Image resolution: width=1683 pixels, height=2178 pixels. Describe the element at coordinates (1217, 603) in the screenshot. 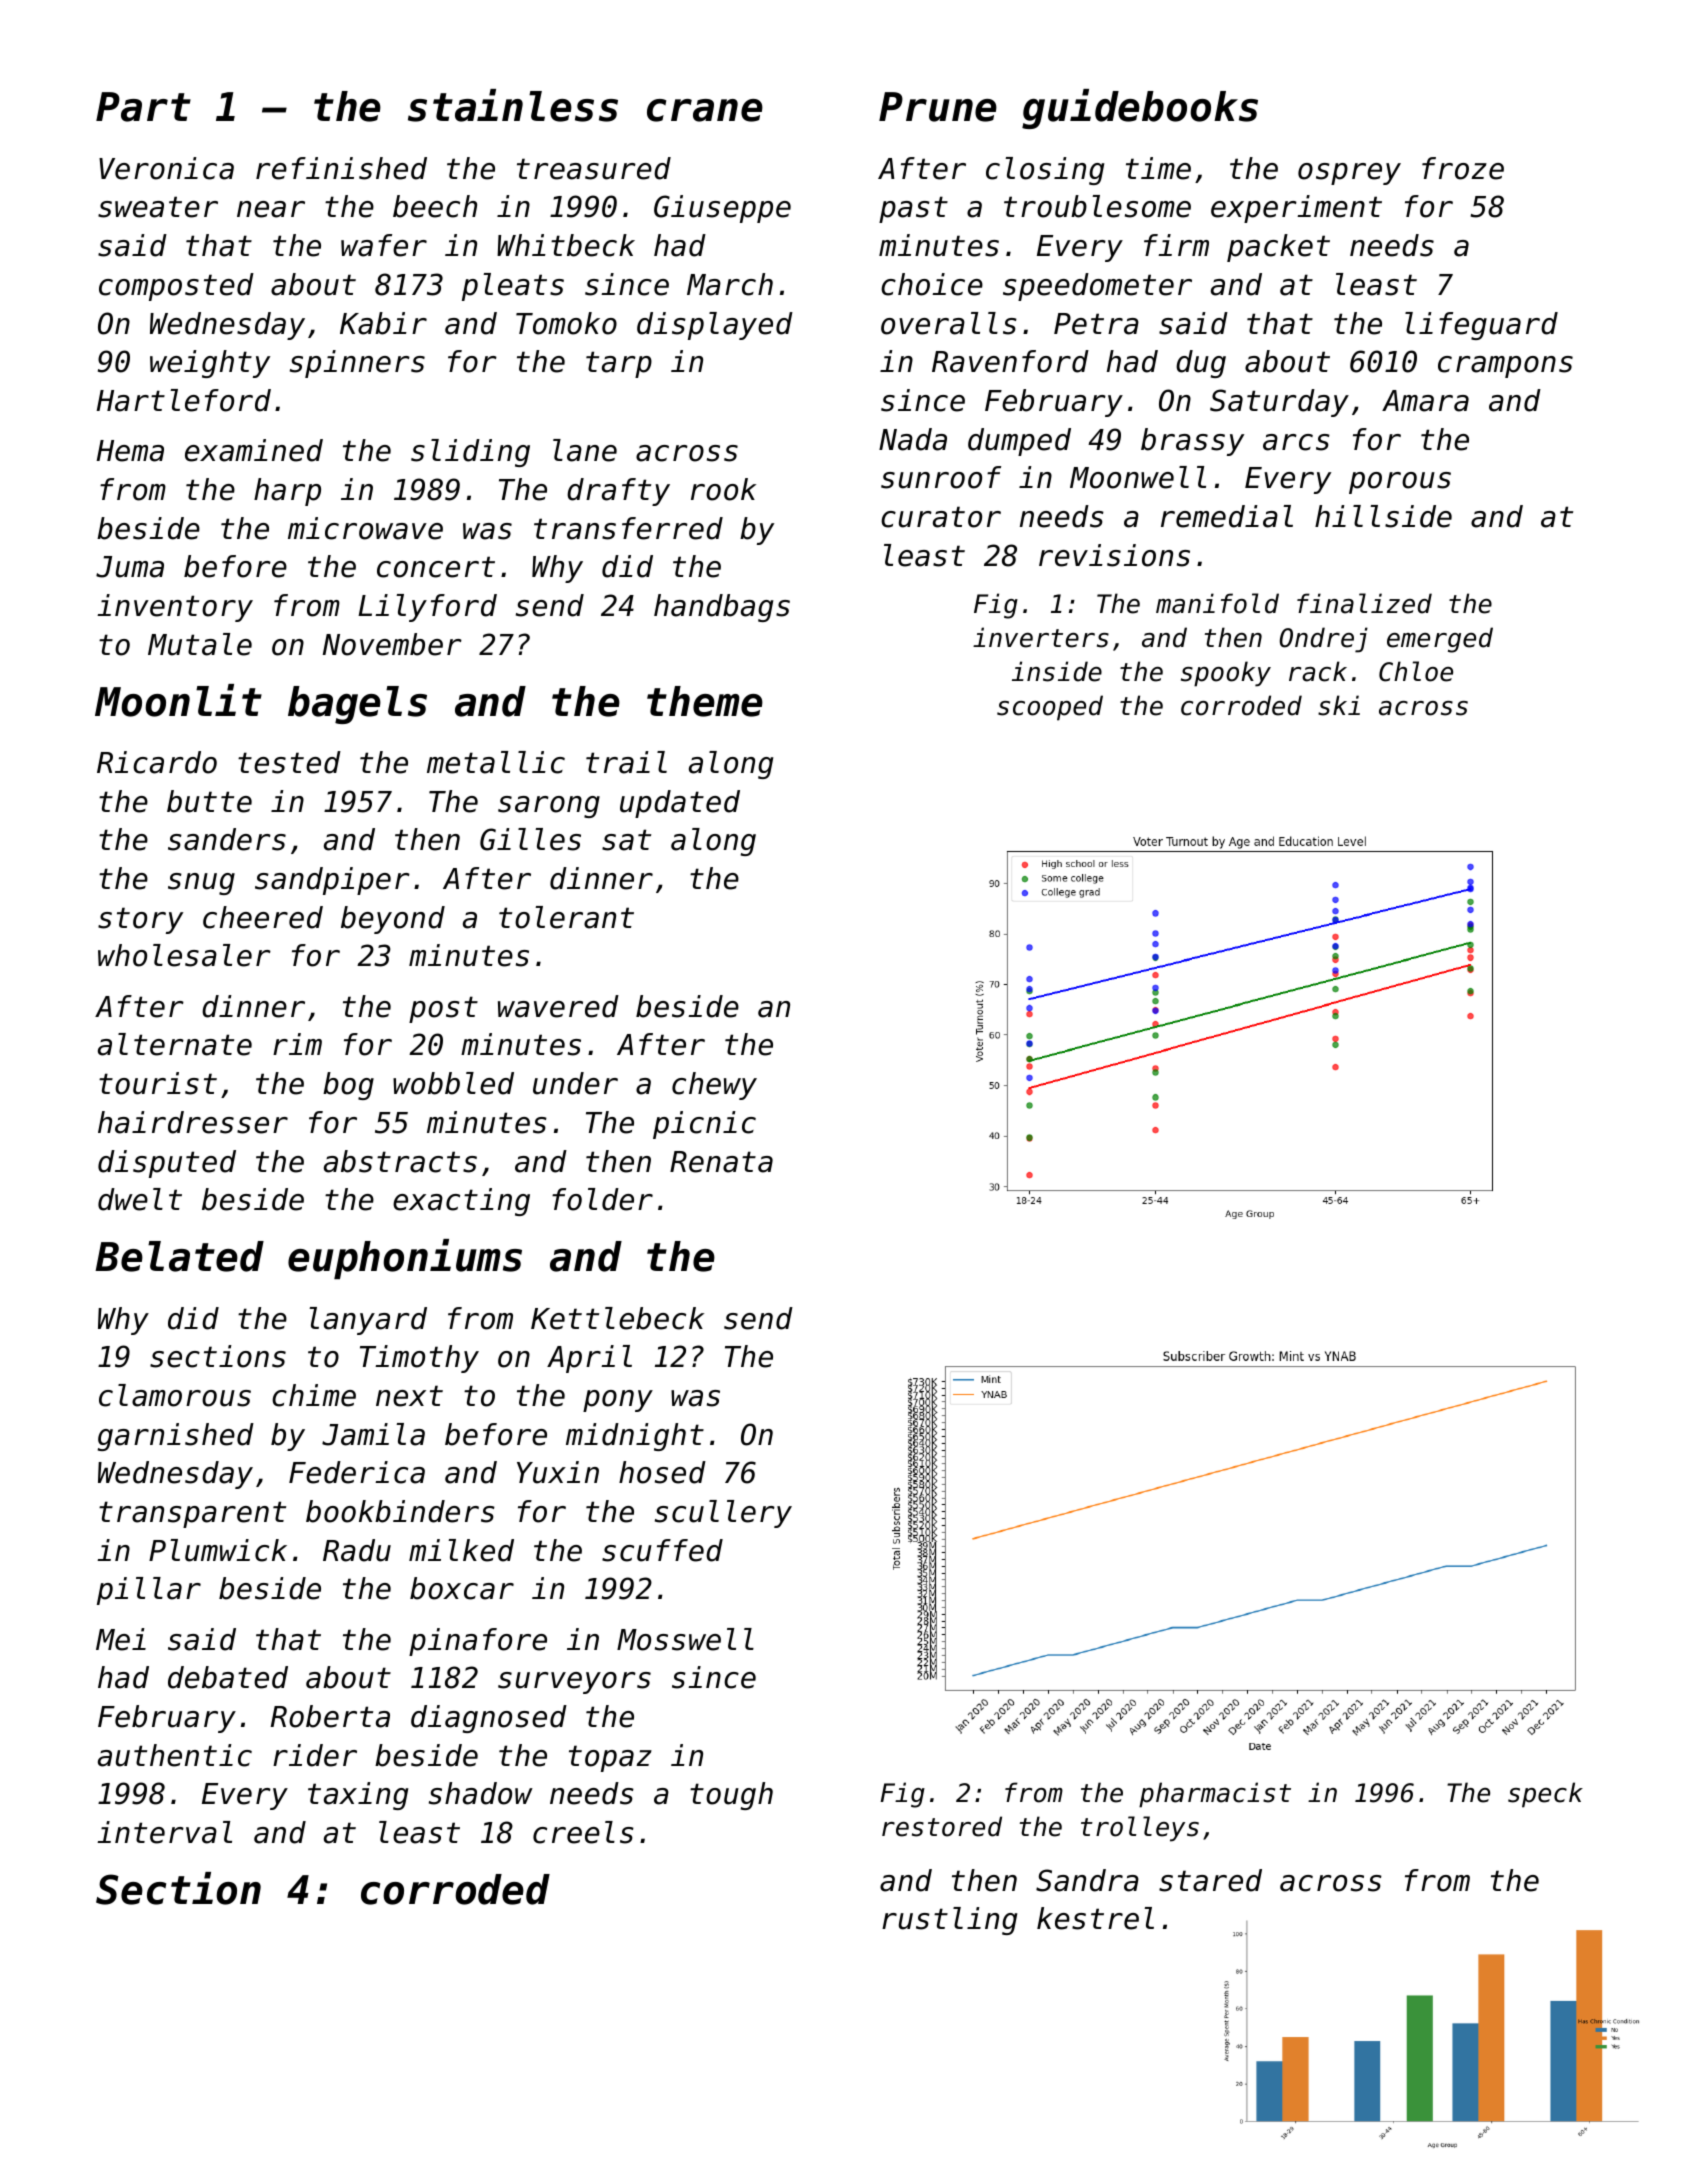

I see `manifold` at that location.
